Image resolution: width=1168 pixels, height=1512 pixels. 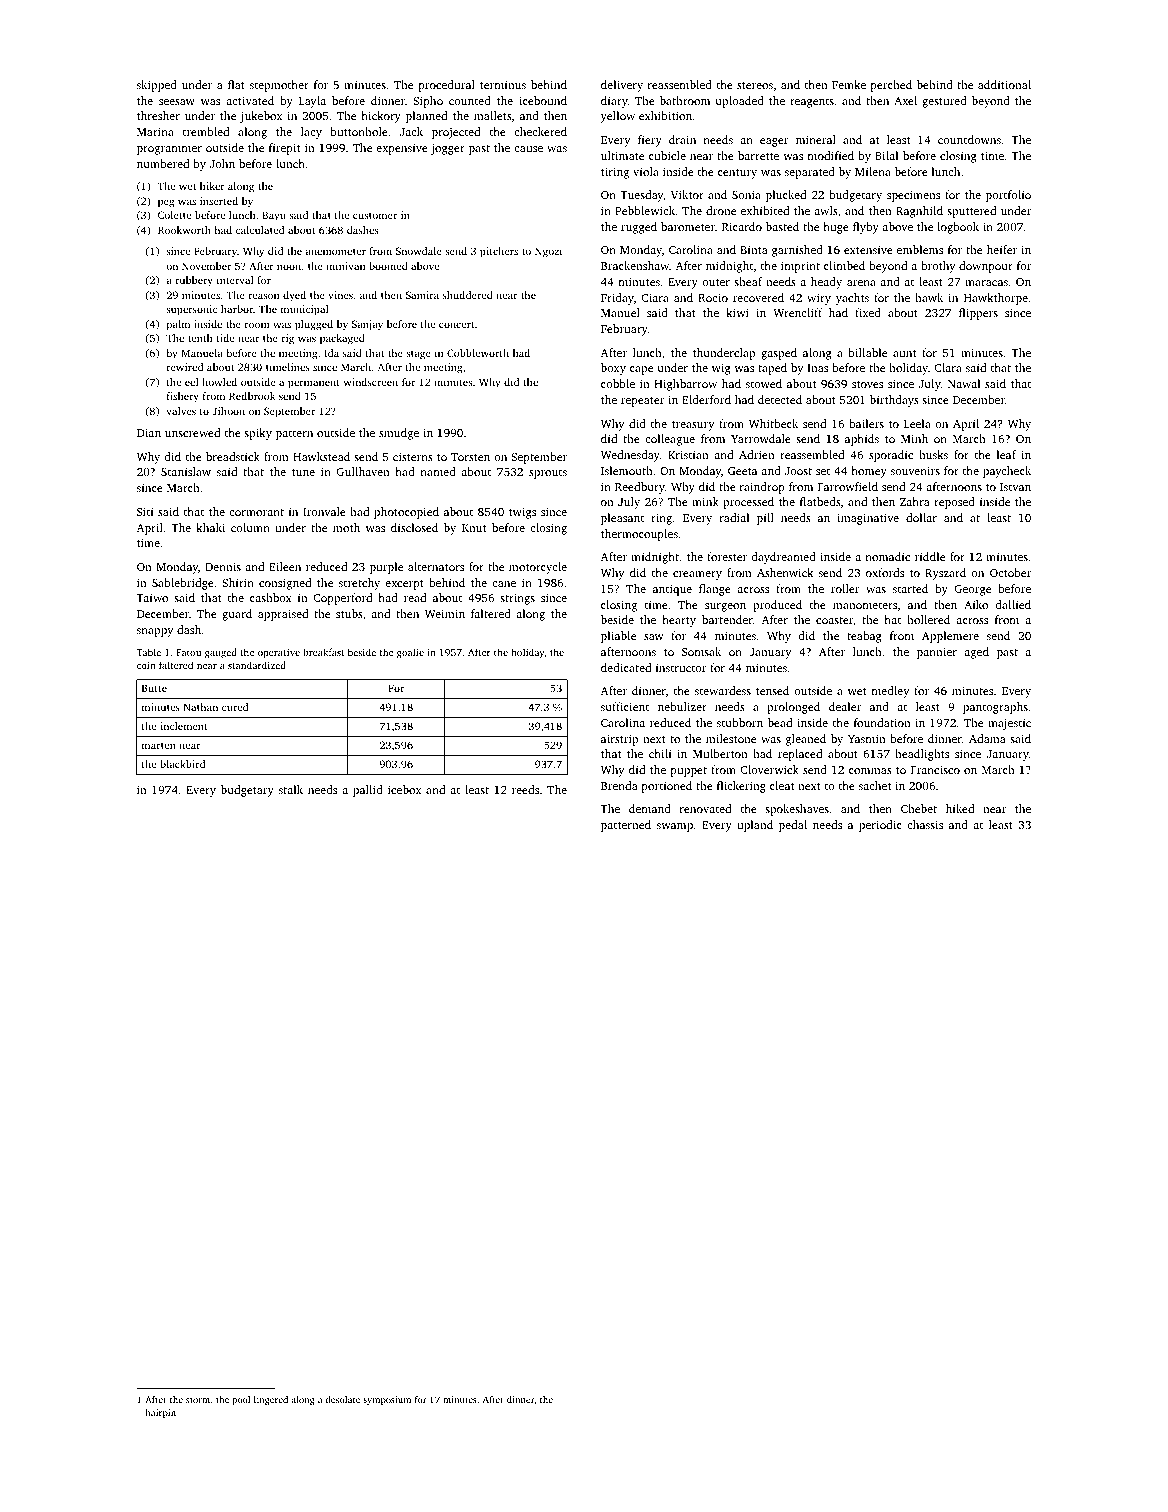 I want to click on storm, so click(x=198, y=1400).
